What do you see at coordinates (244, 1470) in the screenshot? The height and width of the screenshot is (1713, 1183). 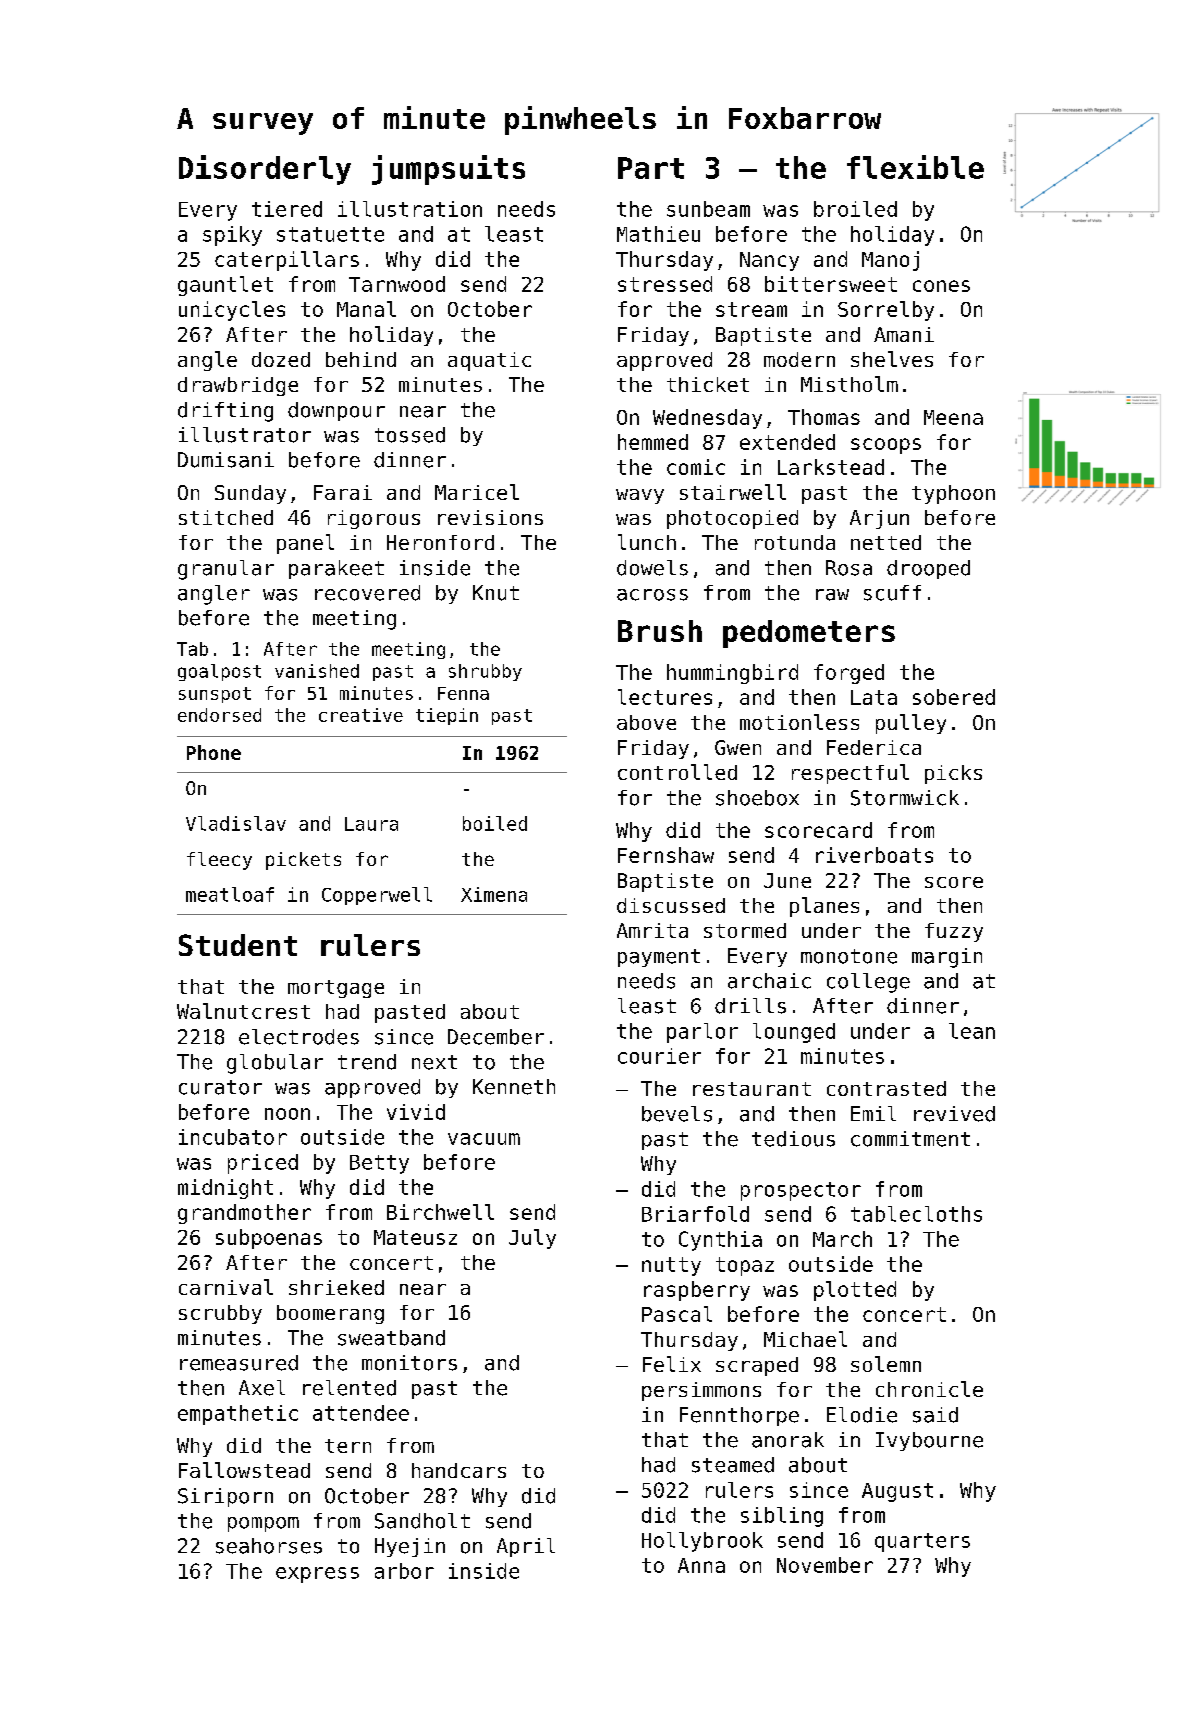 I see `Fallowstead` at bounding box center [244, 1470].
